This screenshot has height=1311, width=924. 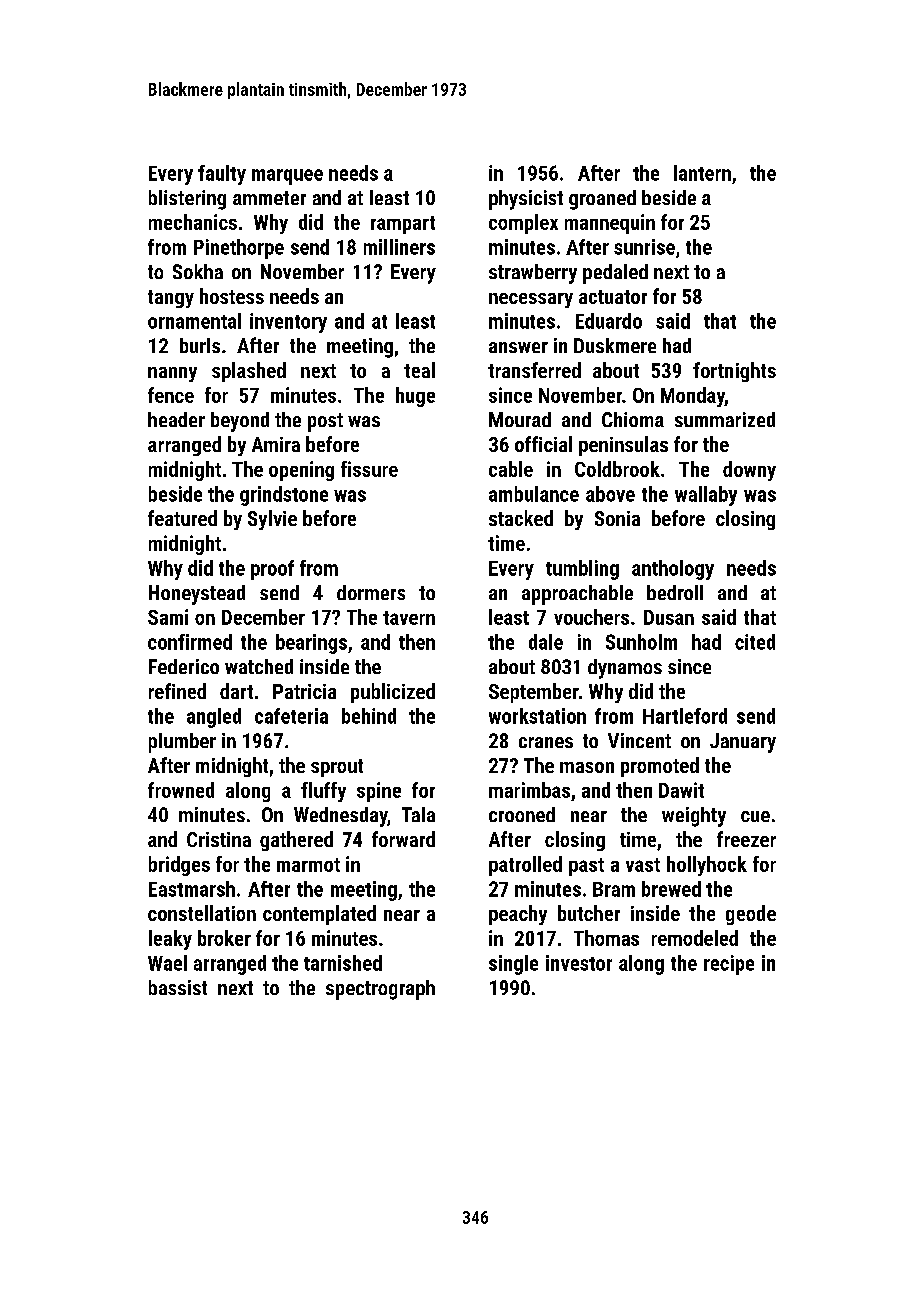 What do you see at coordinates (181, 790) in the screenshot?
I see `frowned` at bounding box center [181, 790].
